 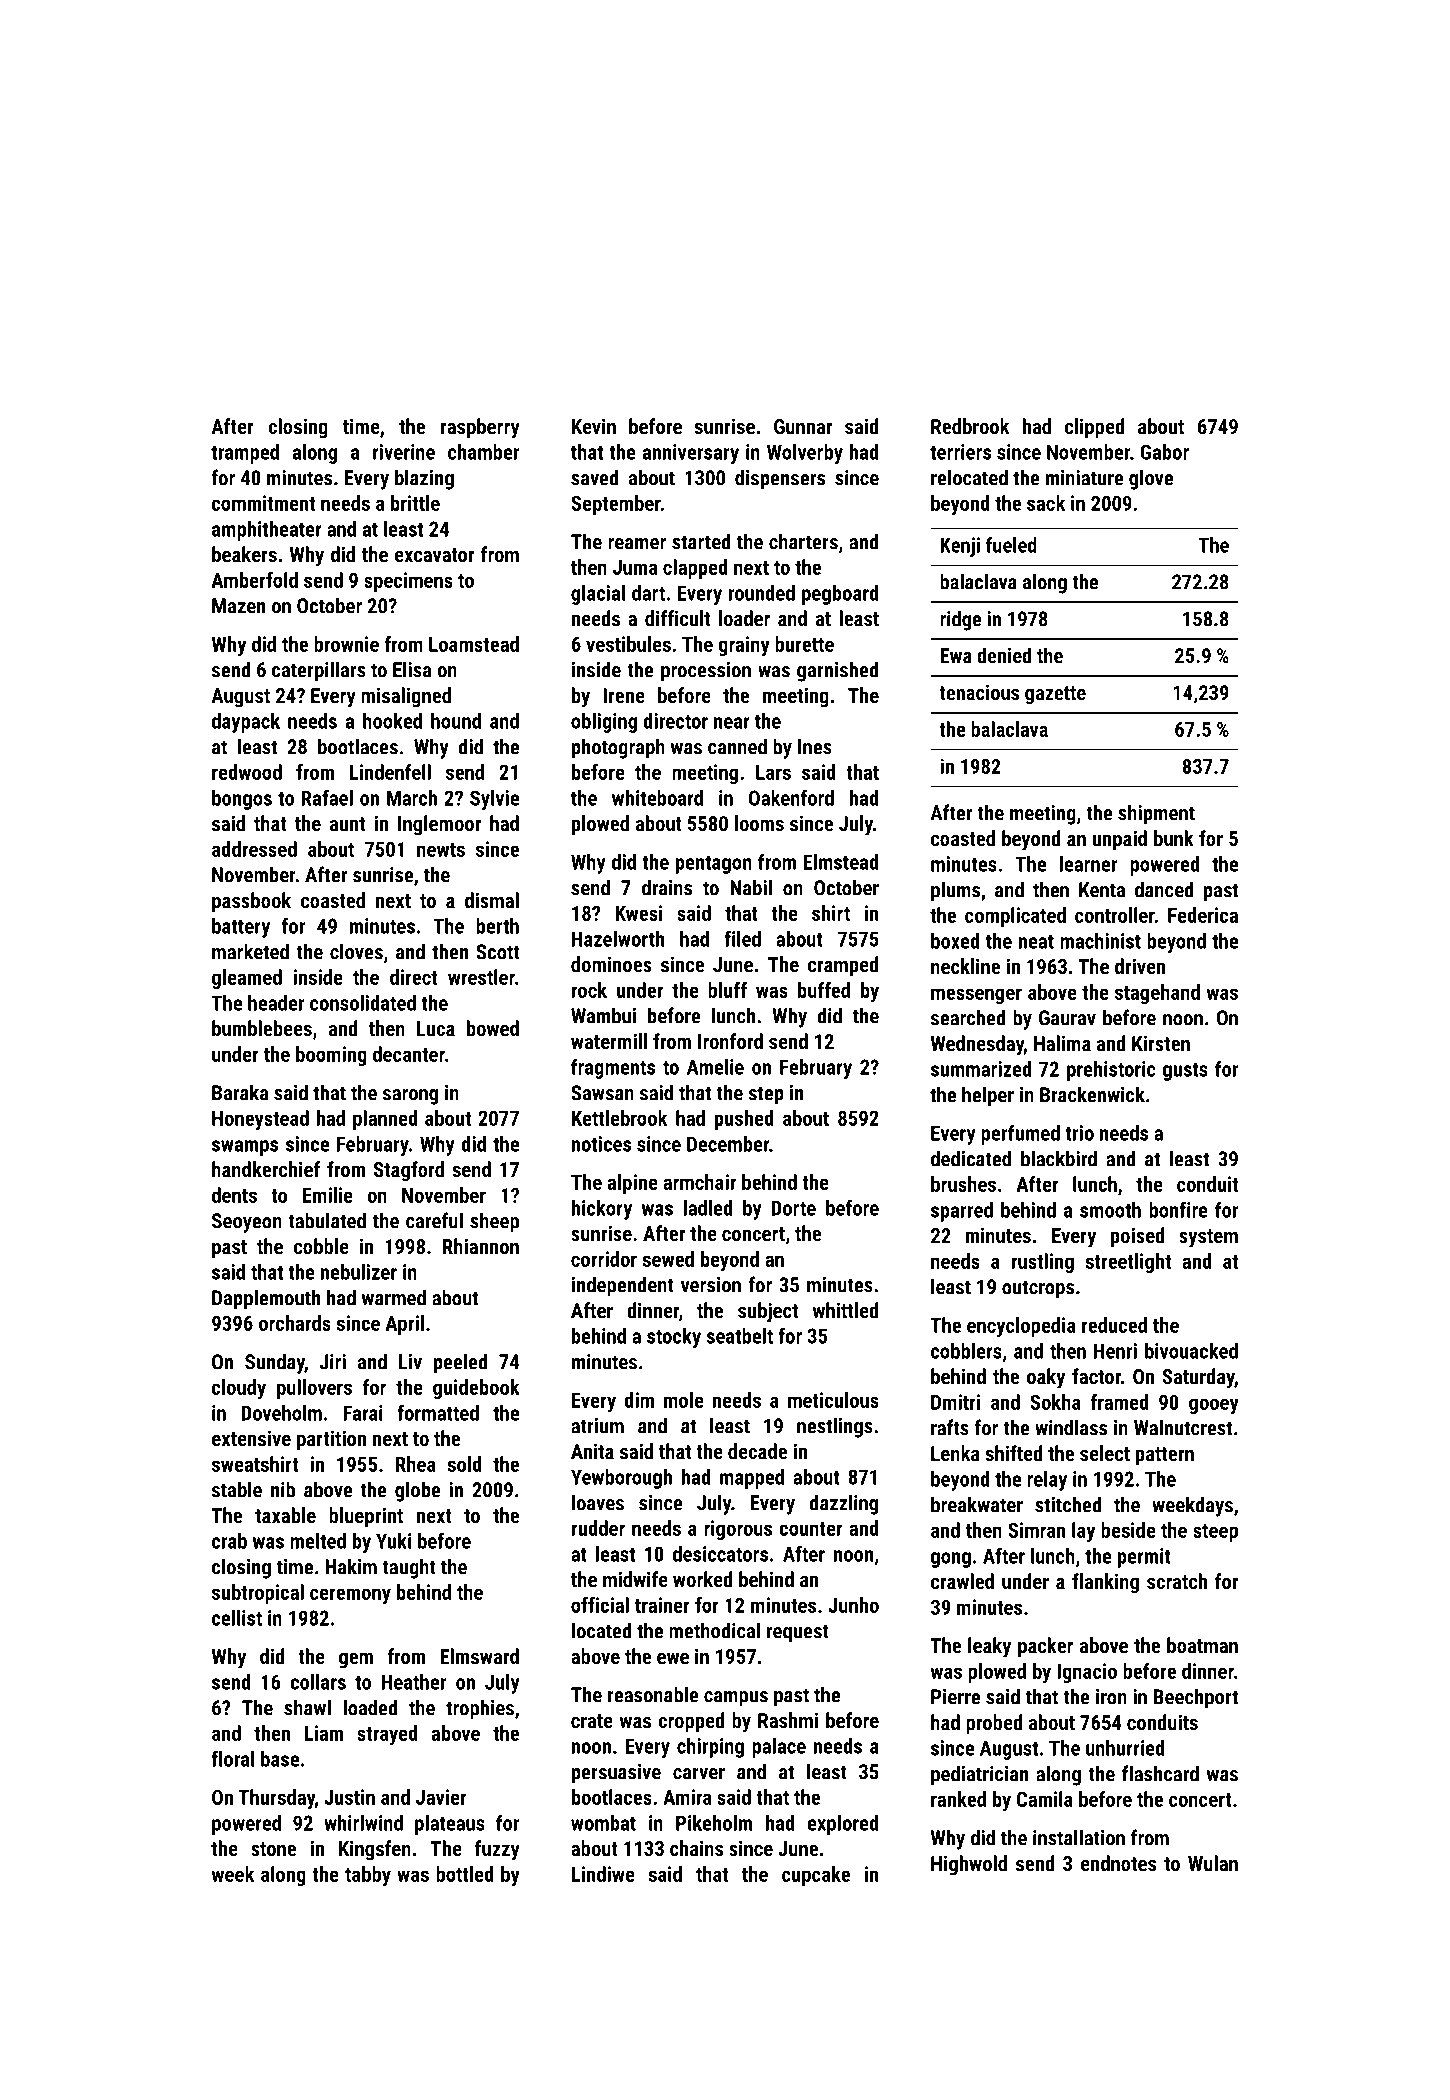 I want to click on sparred, so click(x=962, y=1212).
